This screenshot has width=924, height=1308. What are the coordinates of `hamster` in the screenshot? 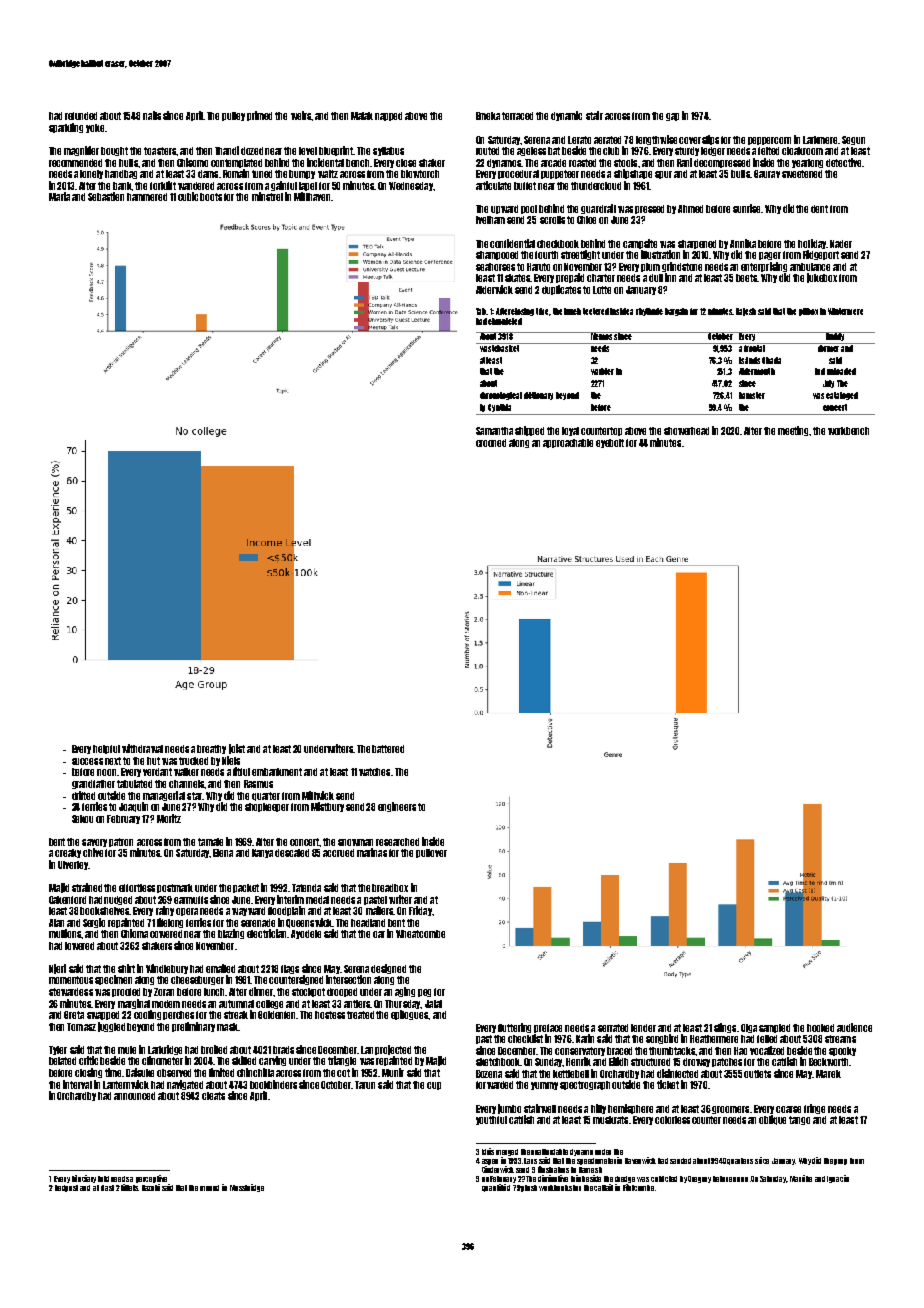 It's located at (752, 395).
